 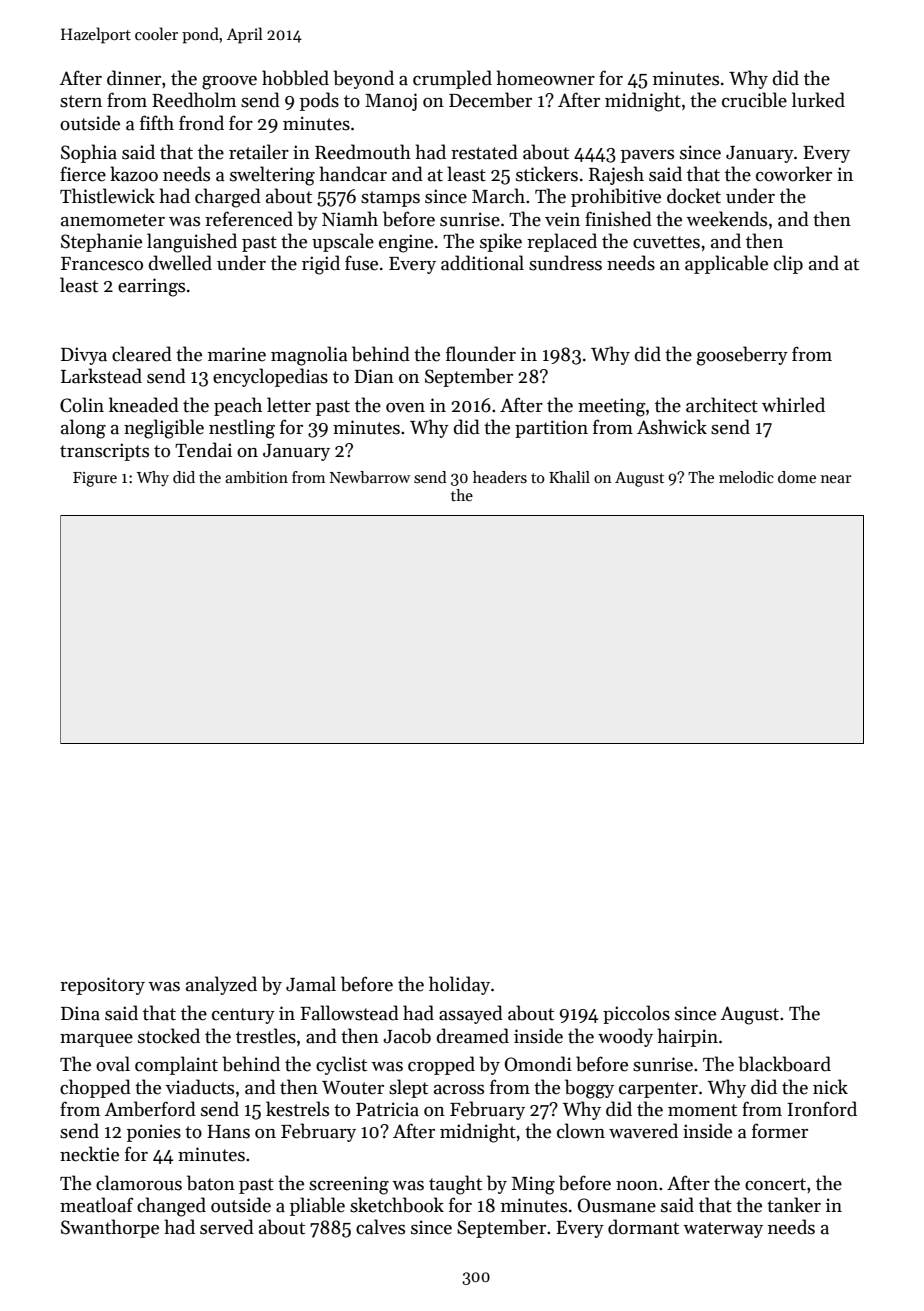 I want to click on sundress, so click(x=565, y=263).
